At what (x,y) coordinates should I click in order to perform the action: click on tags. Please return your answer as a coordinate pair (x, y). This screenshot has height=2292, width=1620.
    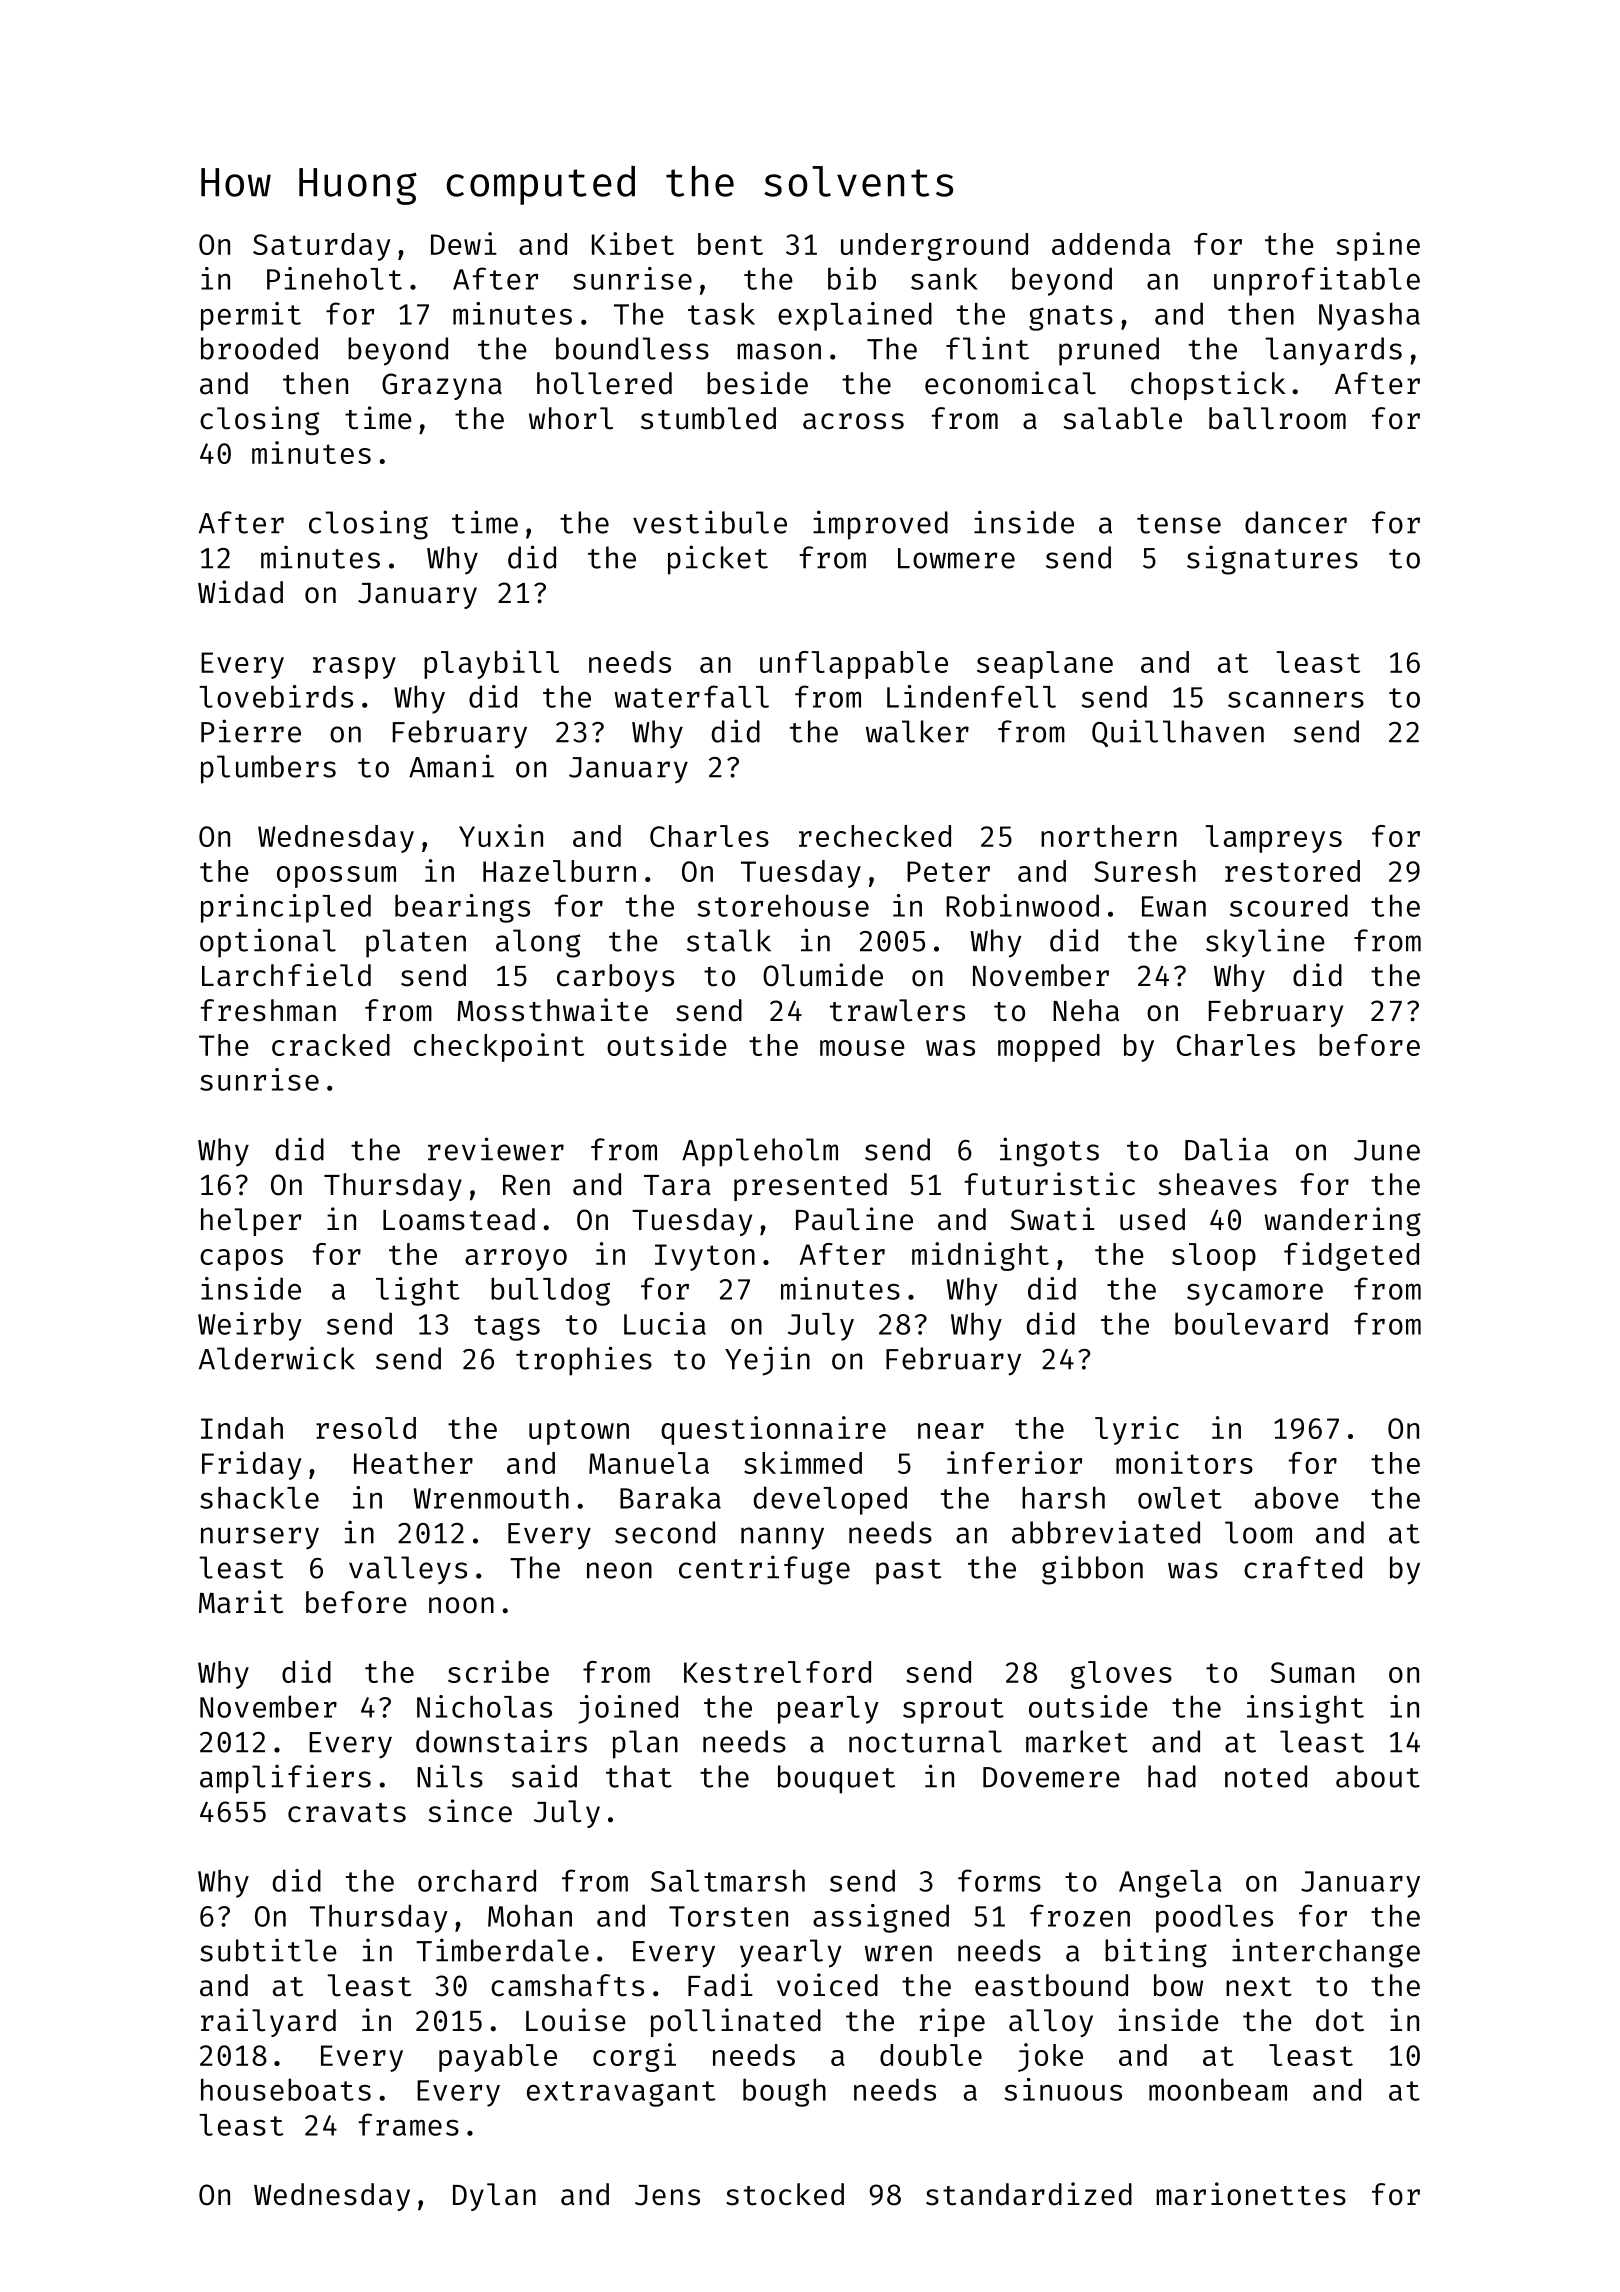
    Looking at the image, I should click on (507, 1328).
